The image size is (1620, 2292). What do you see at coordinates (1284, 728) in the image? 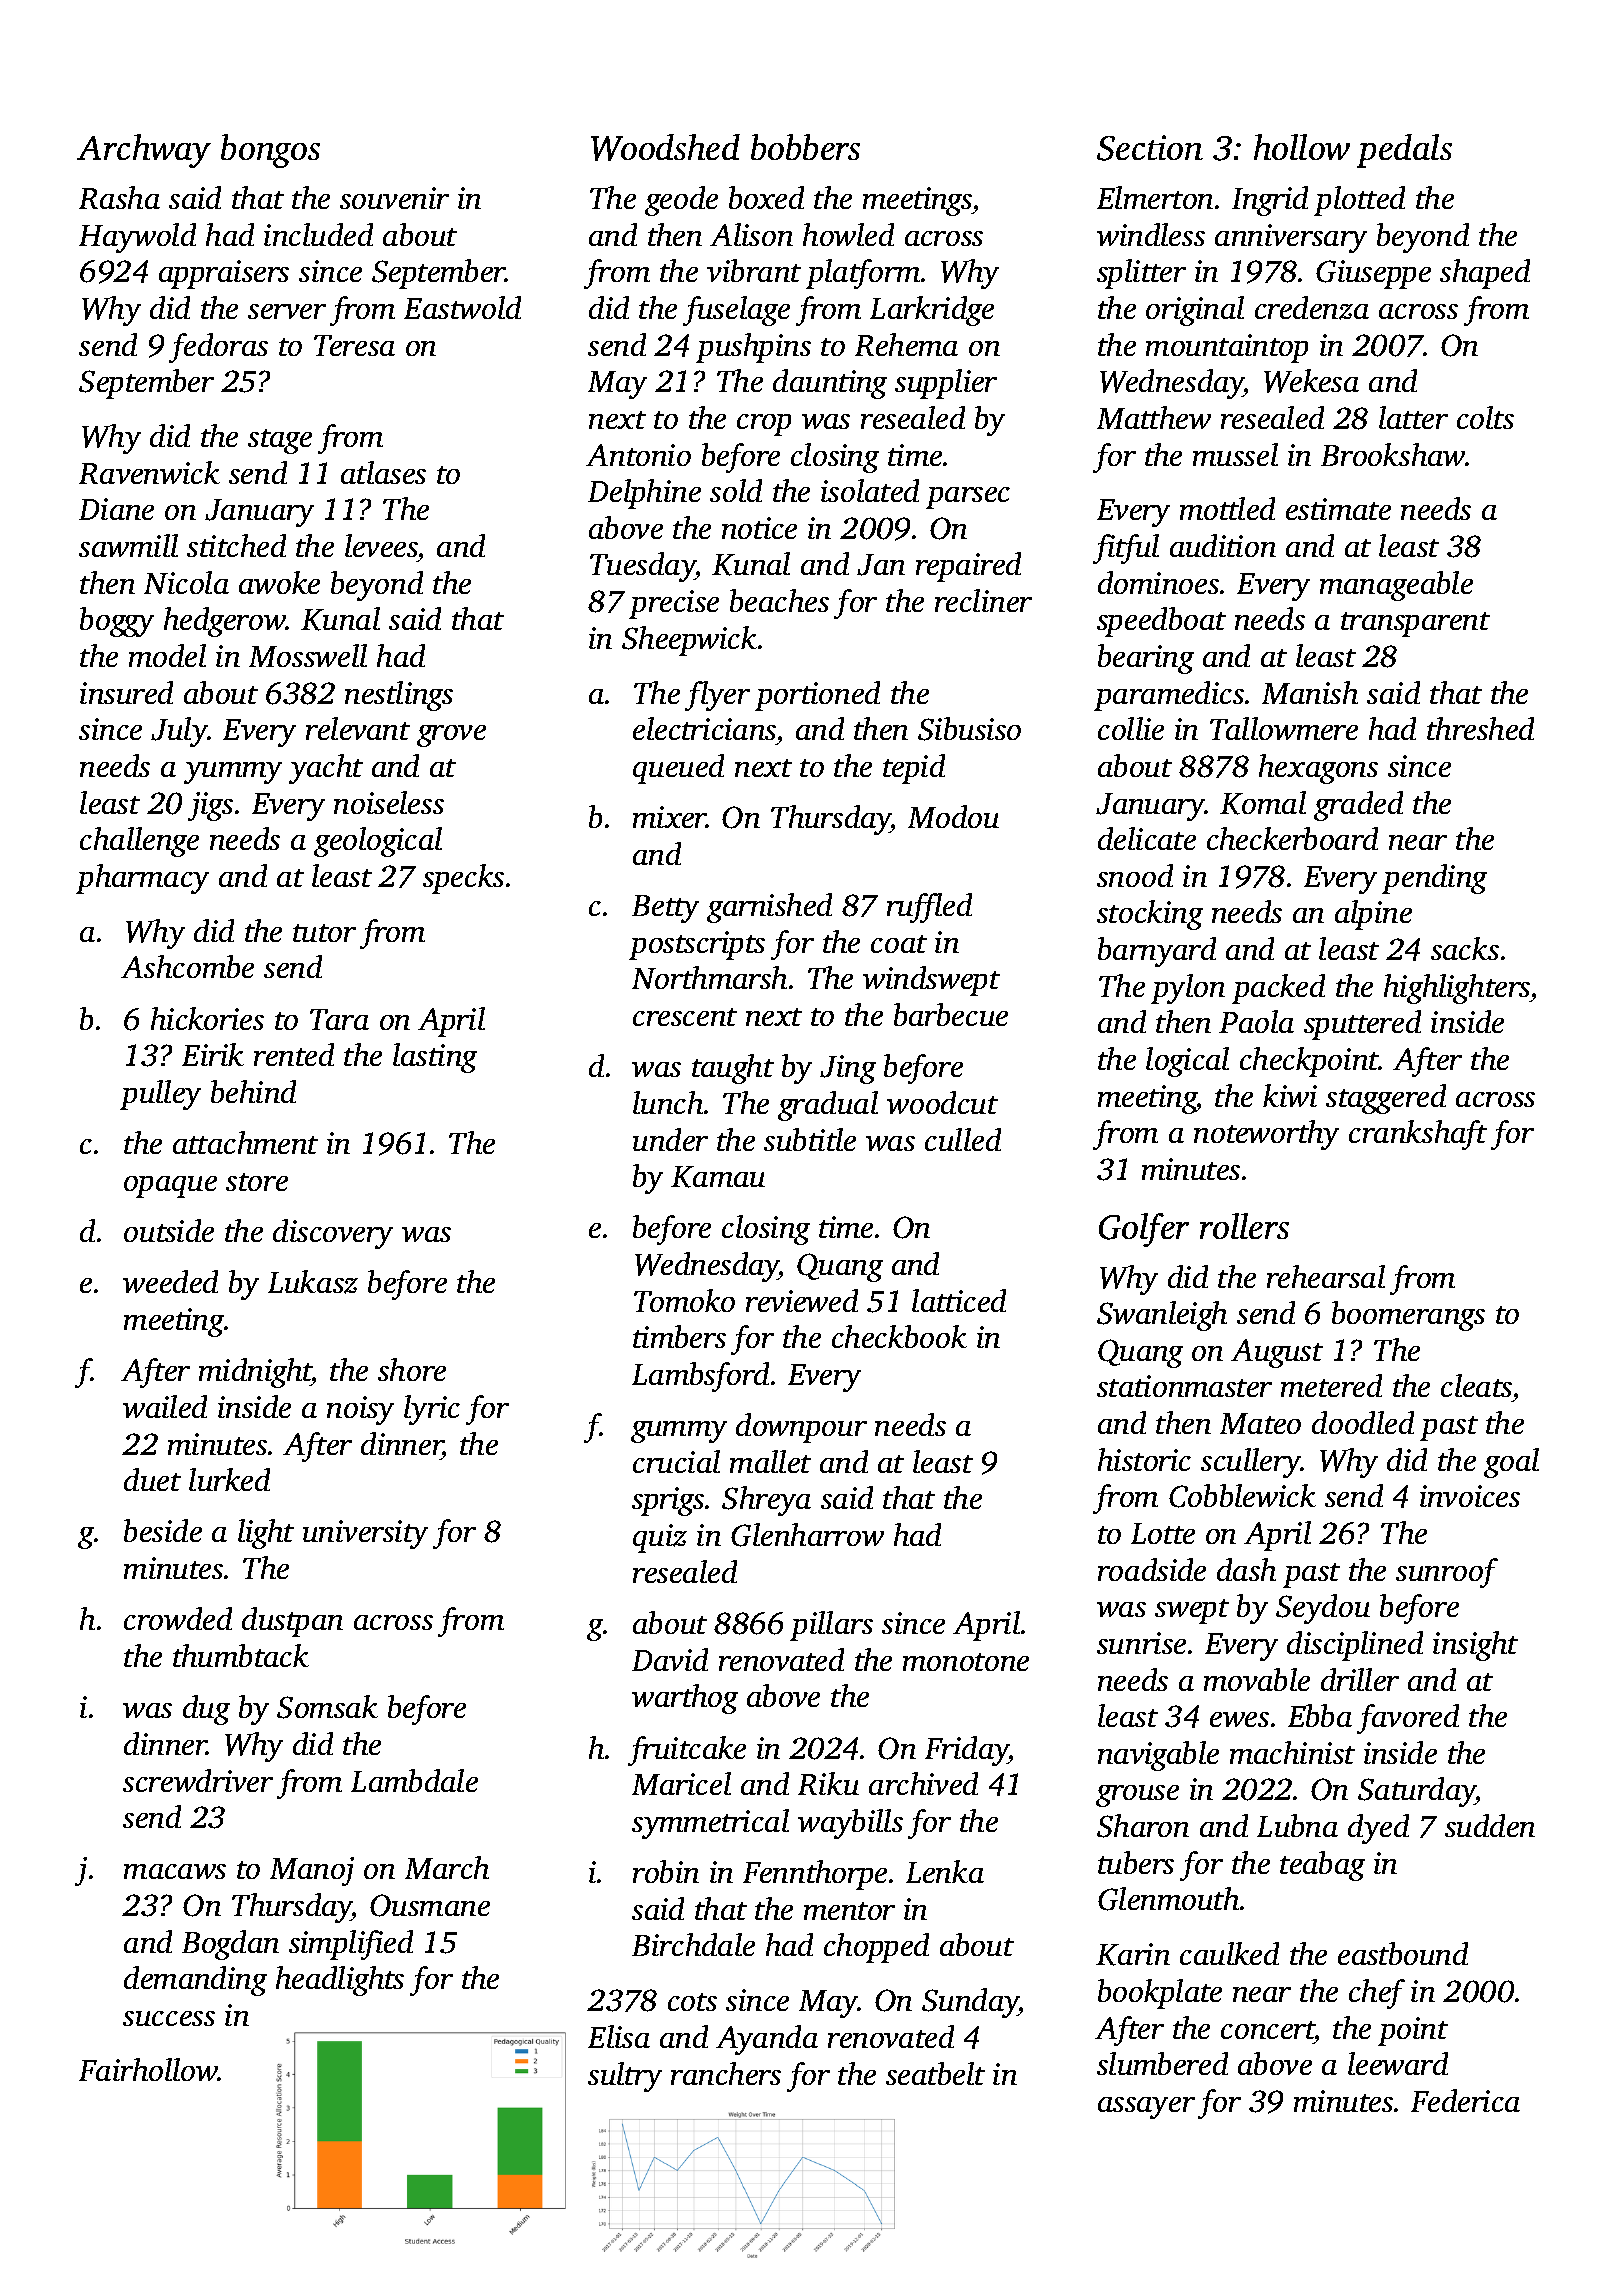
I see `Tallowmere` at bounding box center [1284, 728].
